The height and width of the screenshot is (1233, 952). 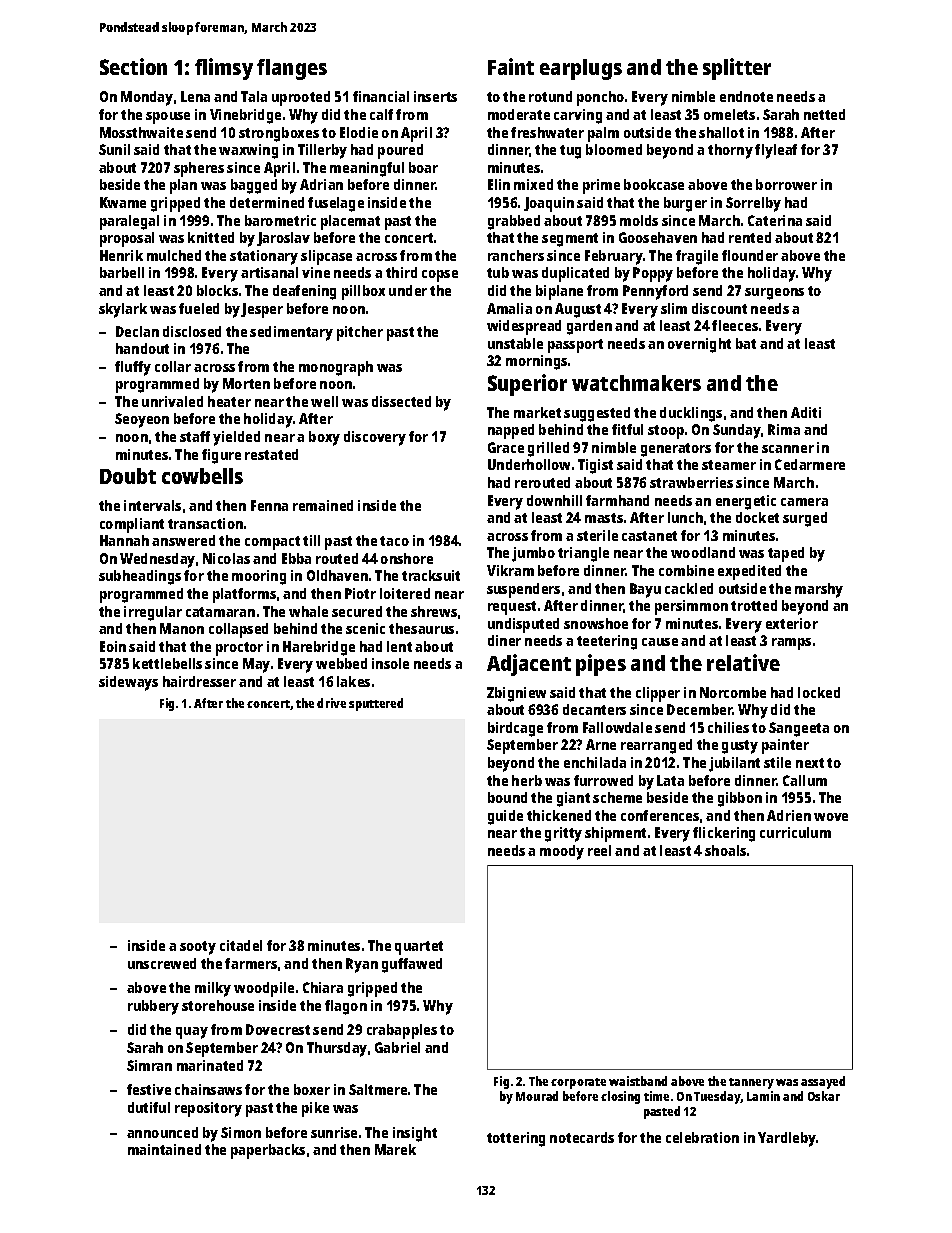 I want to click on Simon, so click(x=241, y=1132).
